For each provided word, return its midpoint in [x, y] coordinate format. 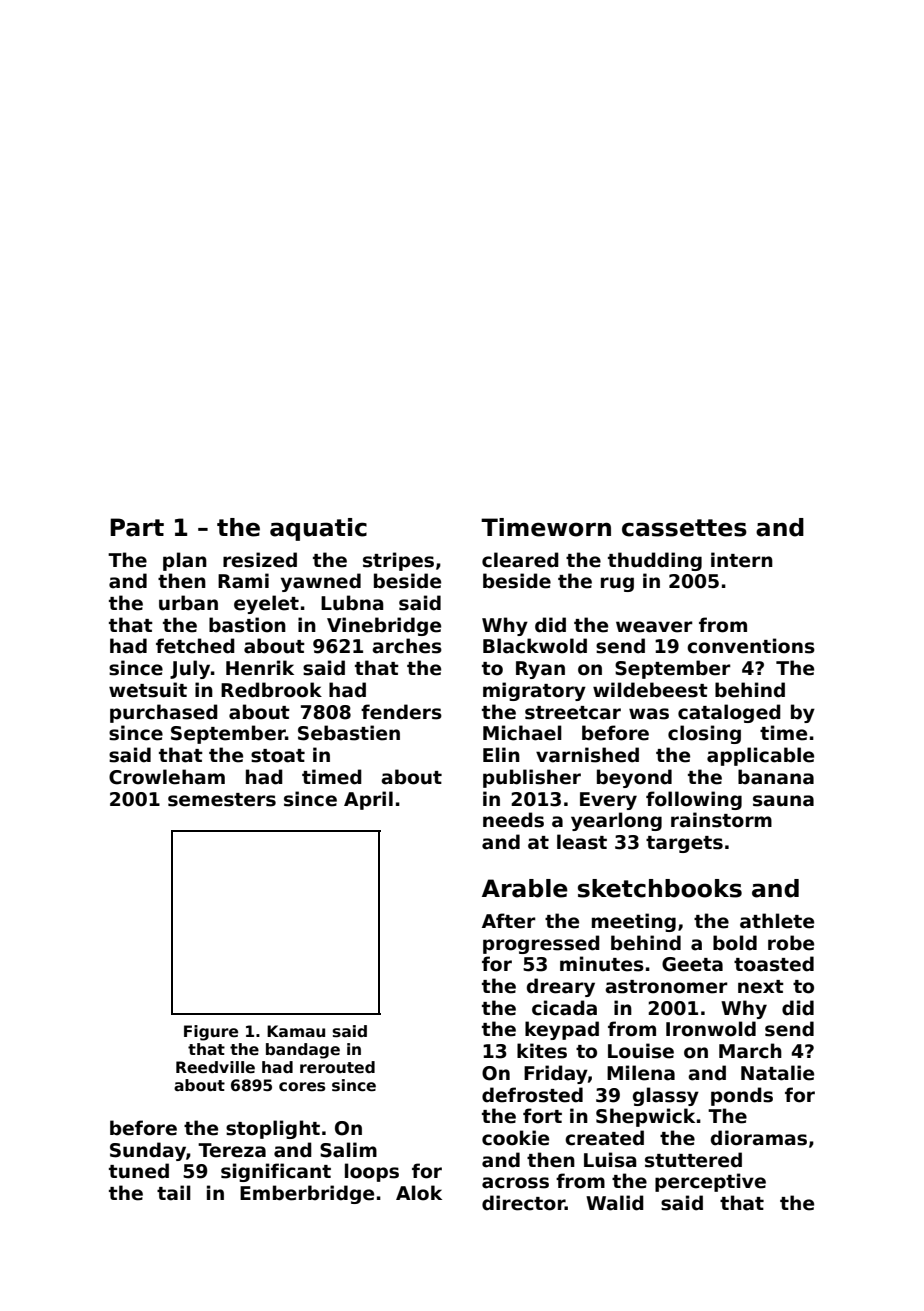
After [509, 921]
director [523, 1203]
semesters [222, 800]
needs [513, 820]
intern [742, 560]
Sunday [148, 1151]
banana [776, 777]
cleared [520, 560]
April [368, 800]
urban [188, 603]
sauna [783, 801]
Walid [615, 1203]
